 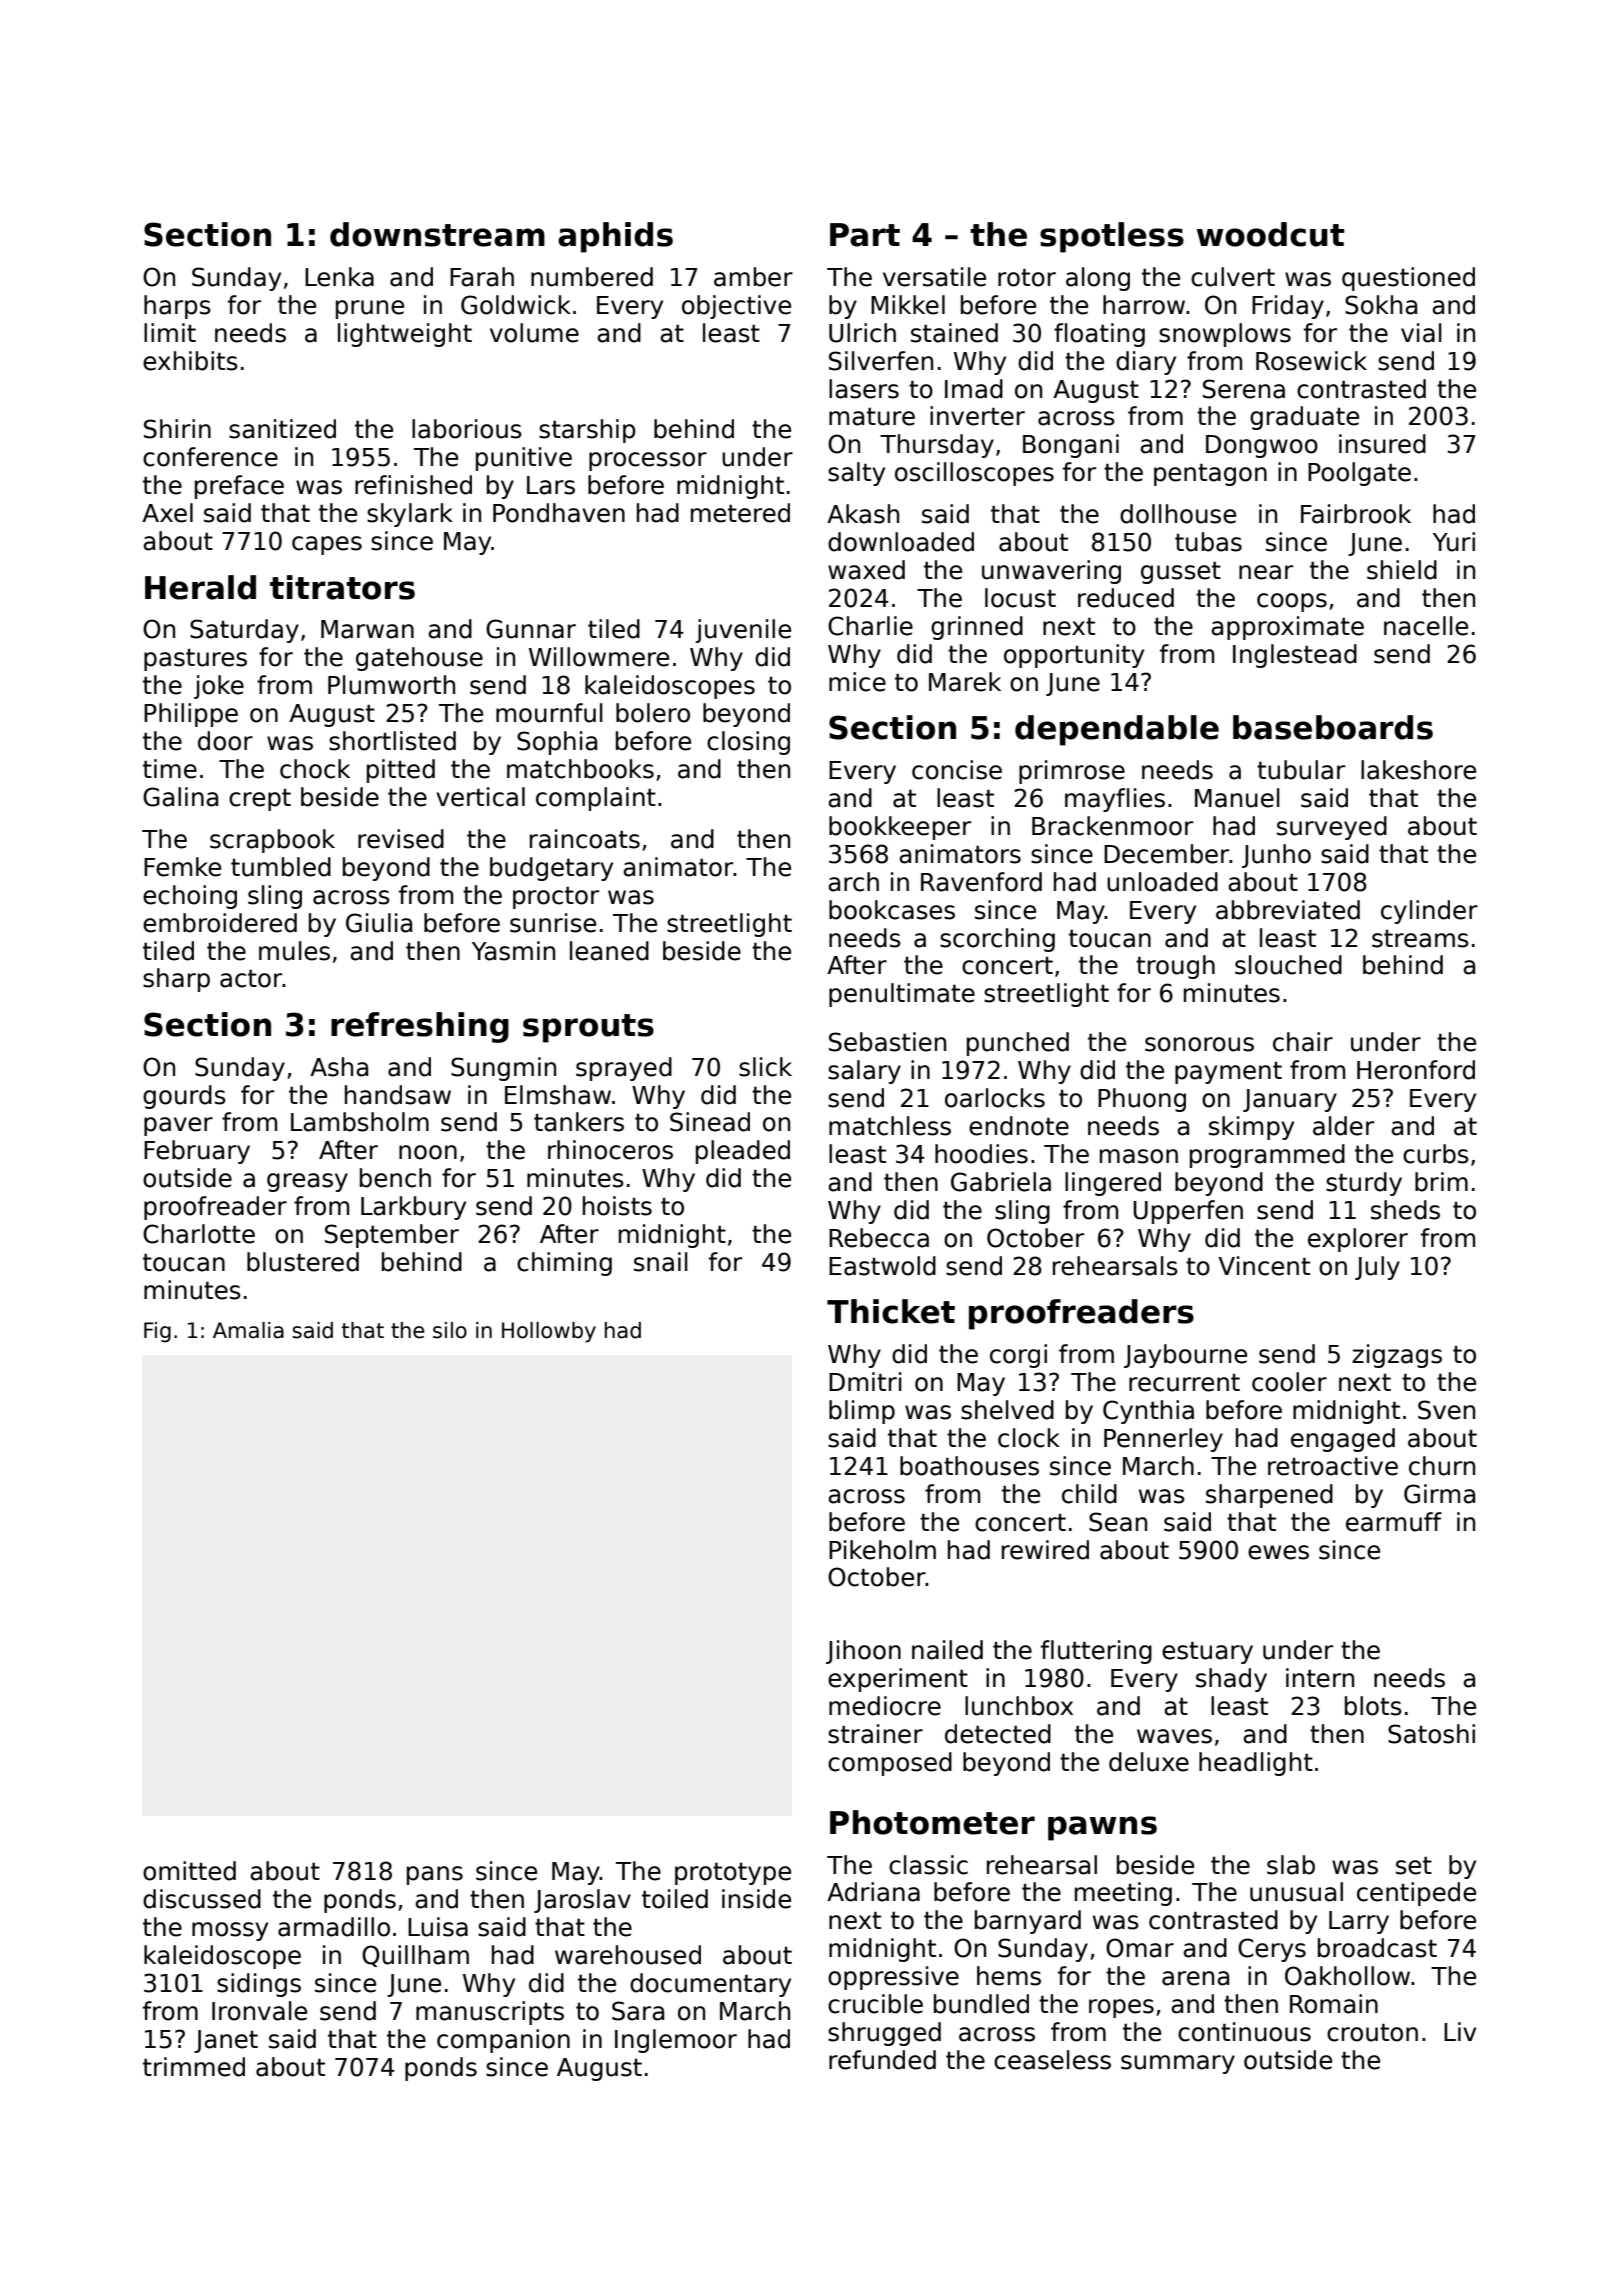 What do you see at coordinates (865, 235) in the screenshot?
I see `Part` at bounding box center [865, 235].
